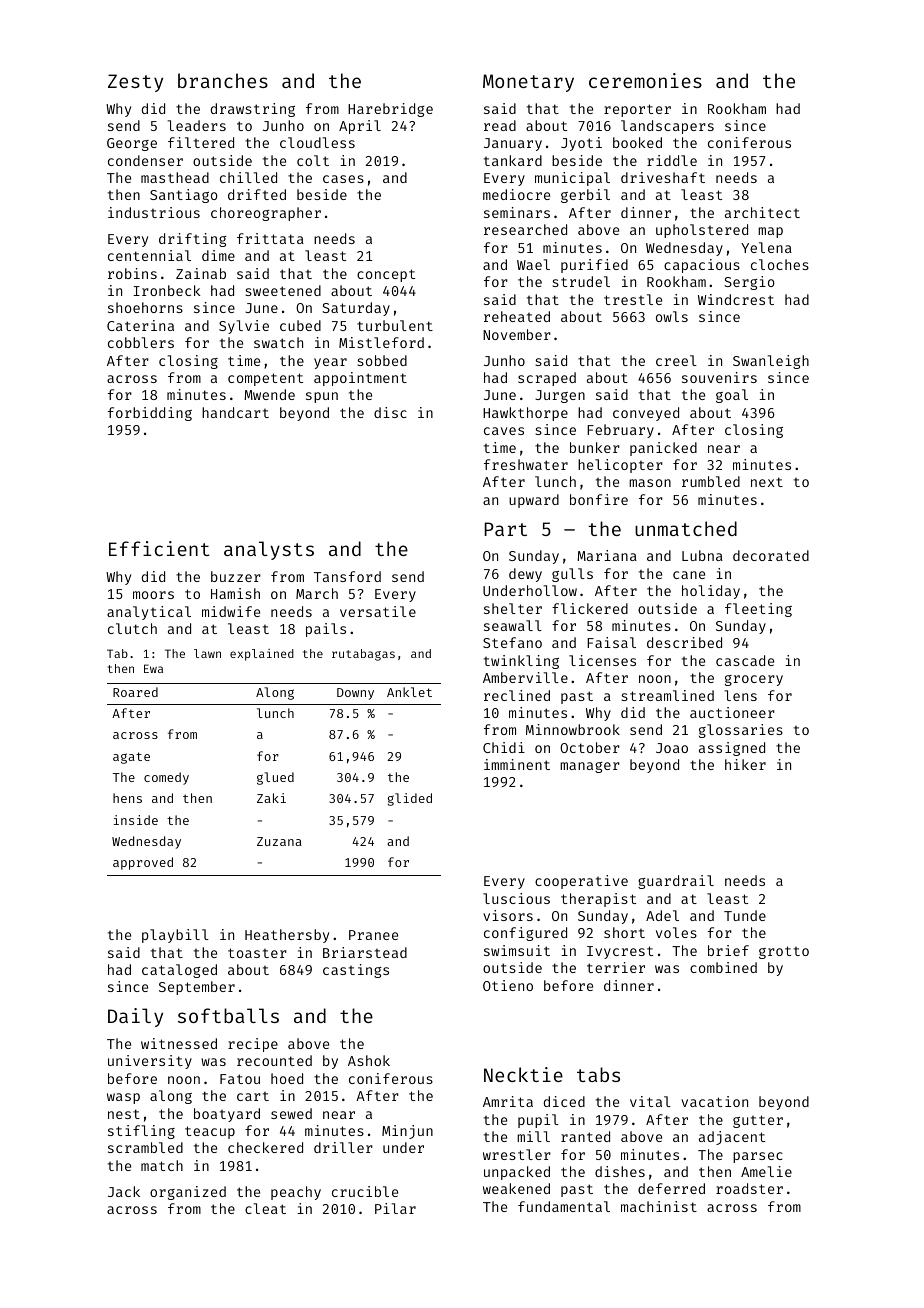 Image resolution: width=924 pixels, height=1308 pixels. Describe the element at coordinates (218, 255) in the document. I see `dime` at that location.
